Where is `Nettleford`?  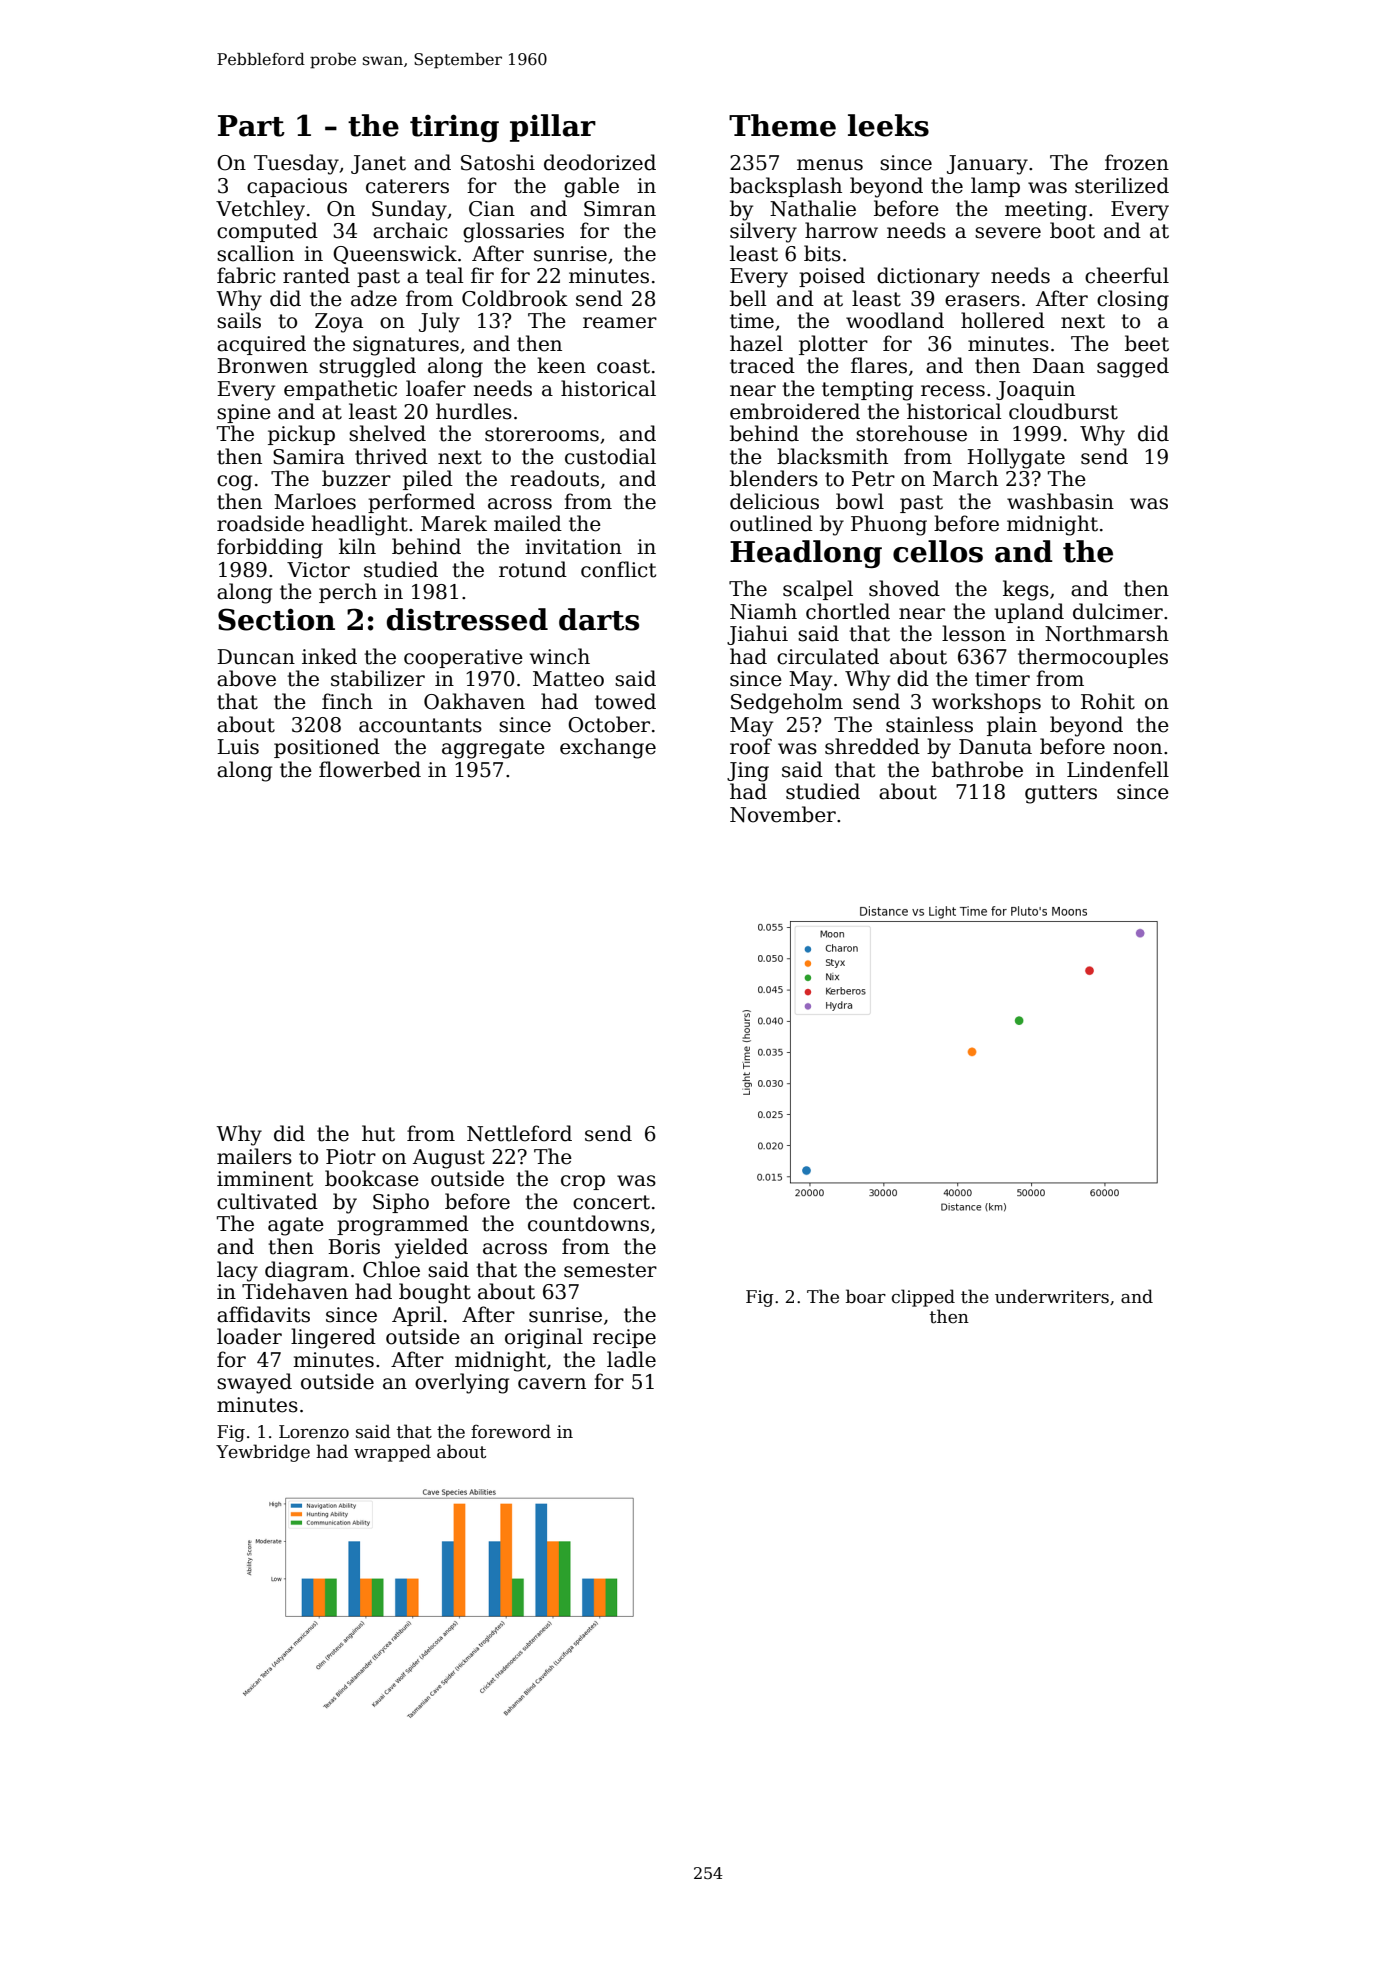
Nettleford is located at coordinates (519, 1133).
